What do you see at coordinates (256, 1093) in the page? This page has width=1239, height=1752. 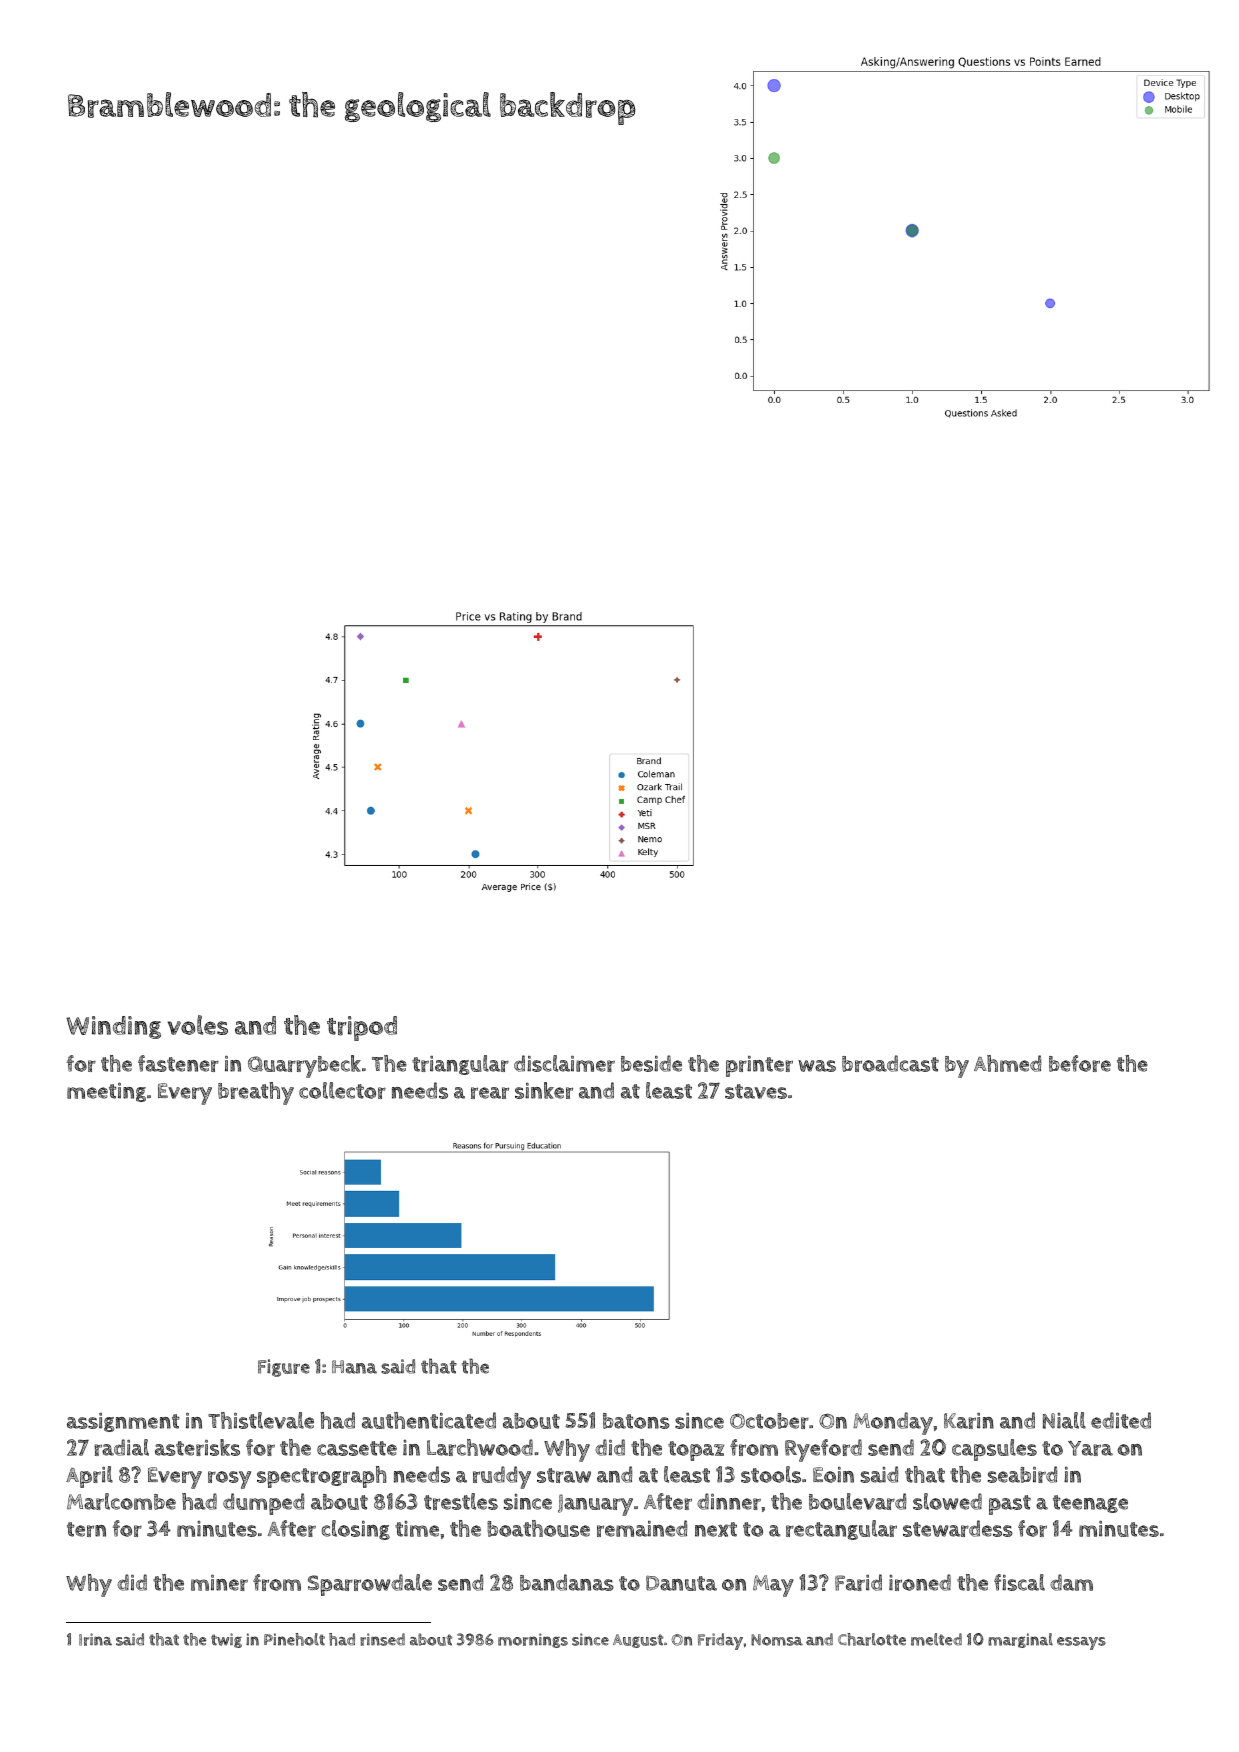 I see `breathy` at bounding box center [256, 1093].
